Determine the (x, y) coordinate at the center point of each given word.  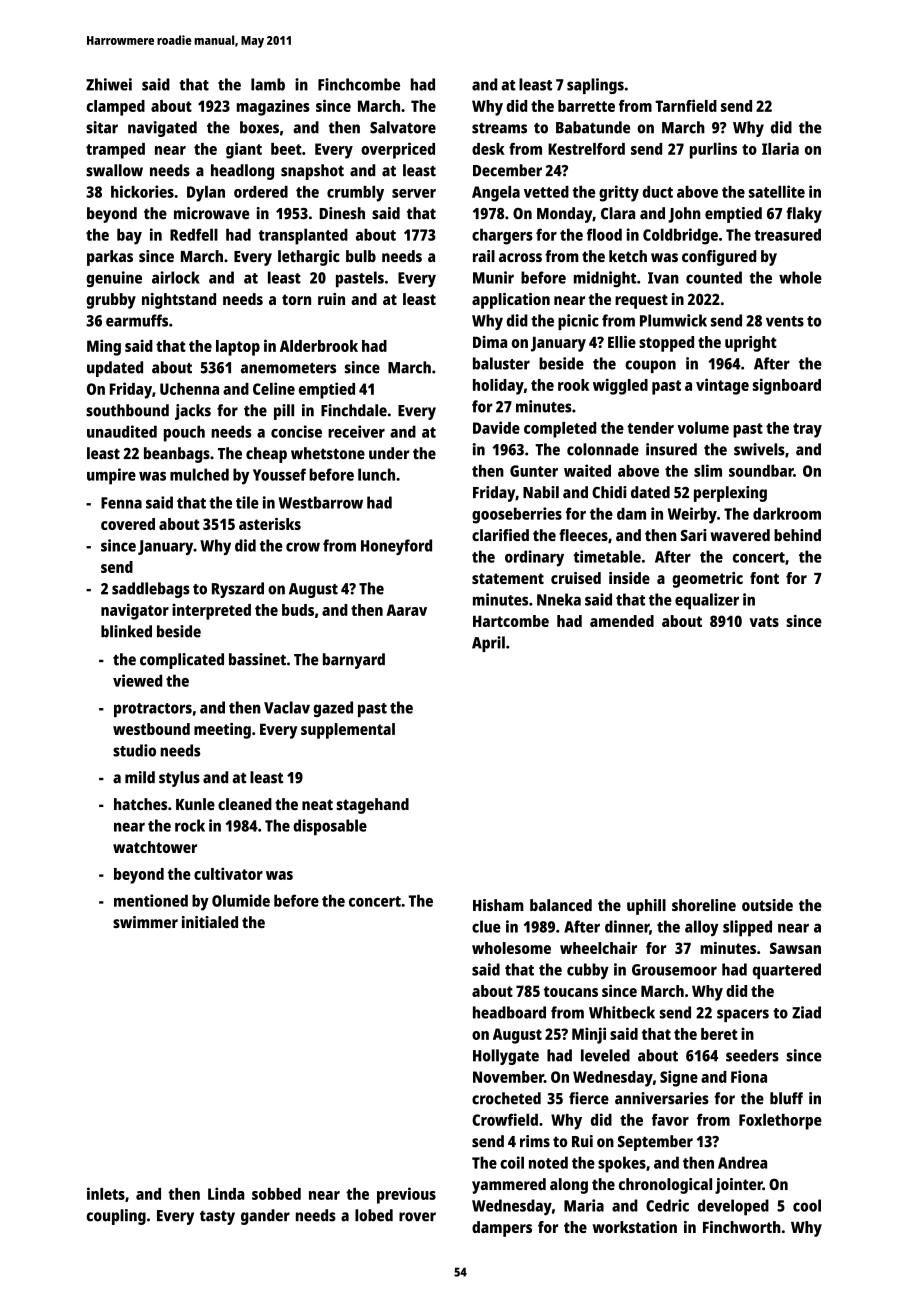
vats (764, 621)
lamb (268, 84)
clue (486, 926)
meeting (222, 731)
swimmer (145, 922)
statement (508, 578)
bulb (361, 256)
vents (785, 321)
